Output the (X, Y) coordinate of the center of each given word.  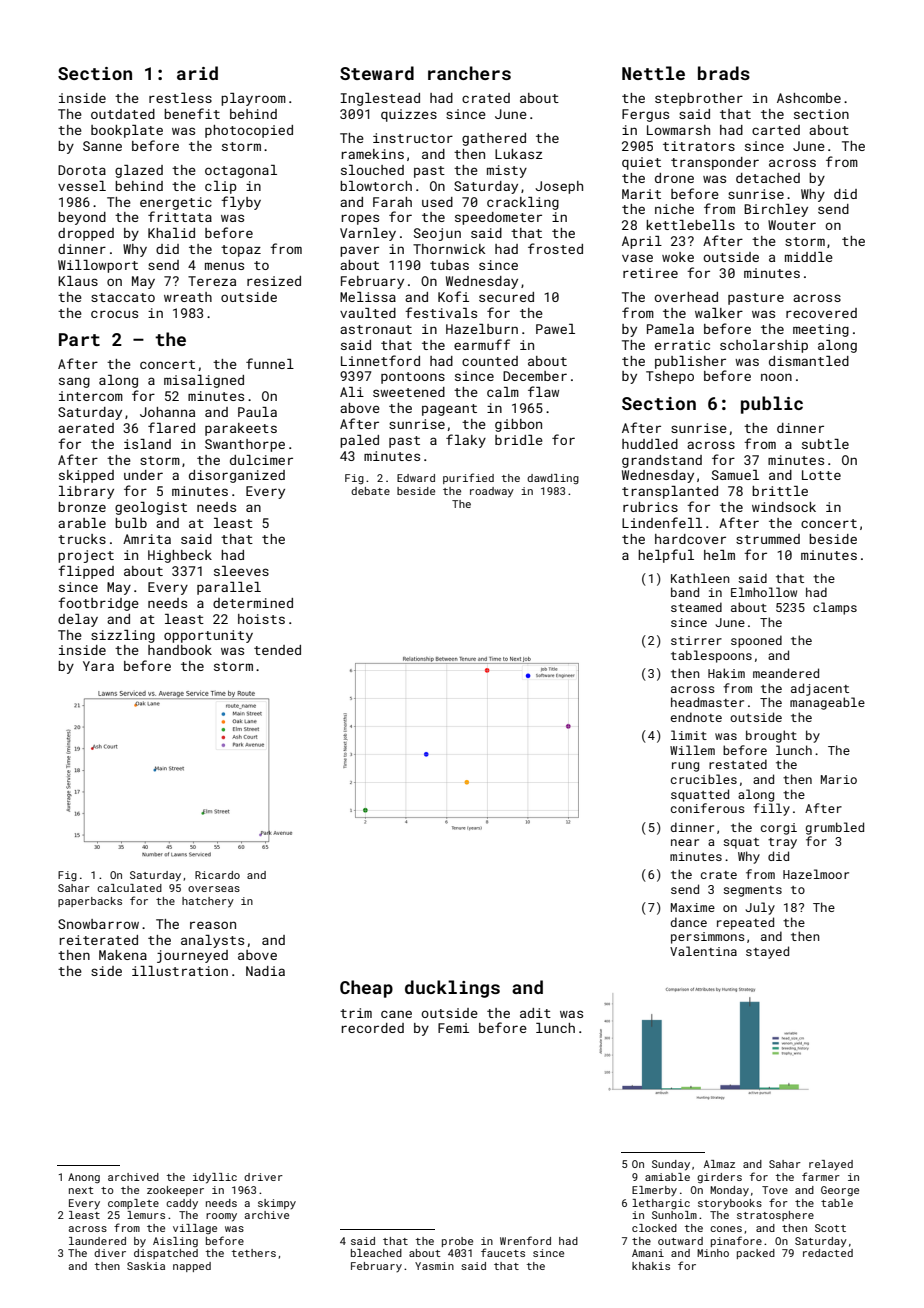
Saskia (146, 1266)
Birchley (776, 210)
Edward (416, 478)
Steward (377, 73)
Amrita (147, 539)
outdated (123, 114)
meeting (821, 330)
